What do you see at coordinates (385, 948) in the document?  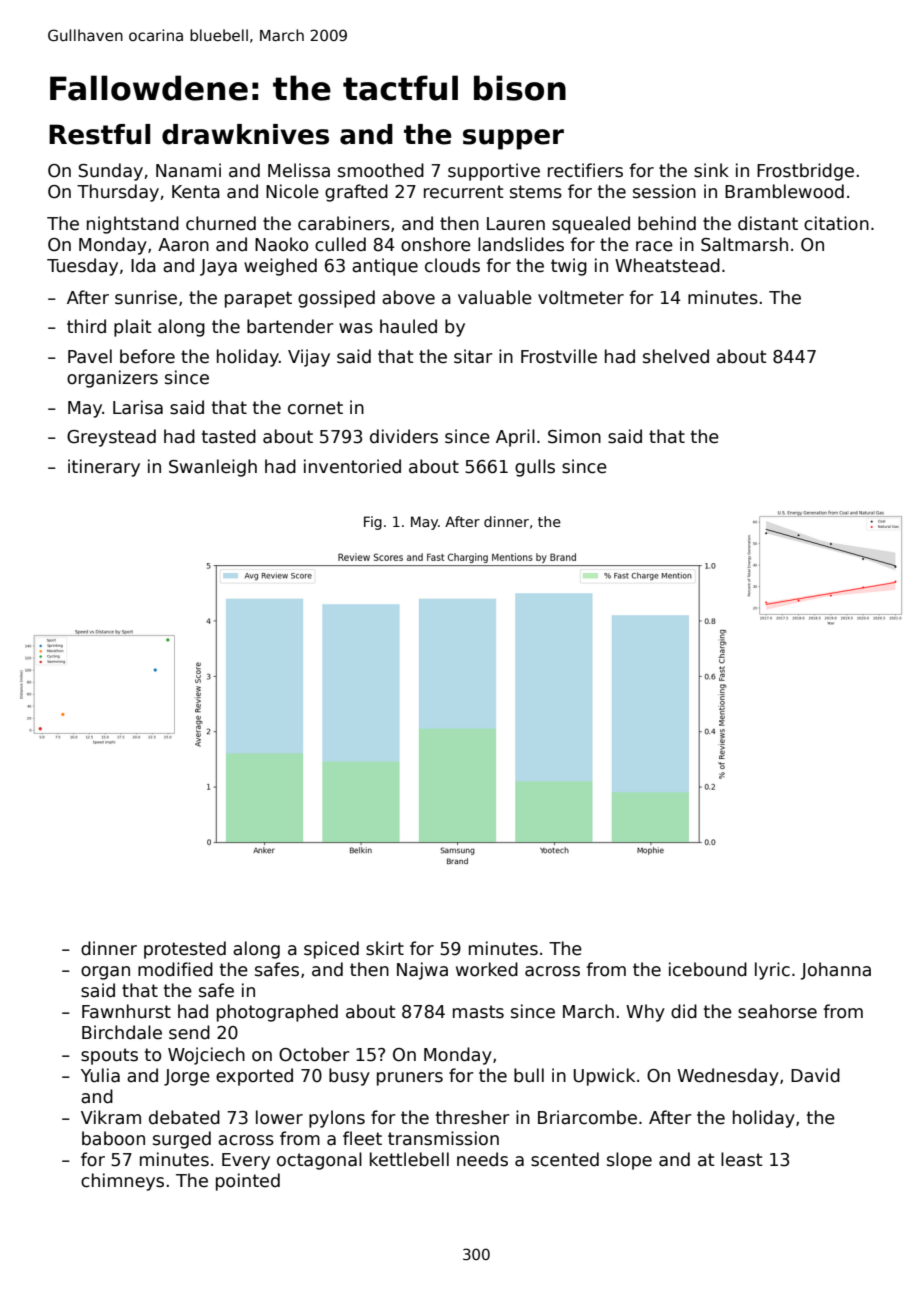 I see `skirt` at bounding box center [385, 948].
